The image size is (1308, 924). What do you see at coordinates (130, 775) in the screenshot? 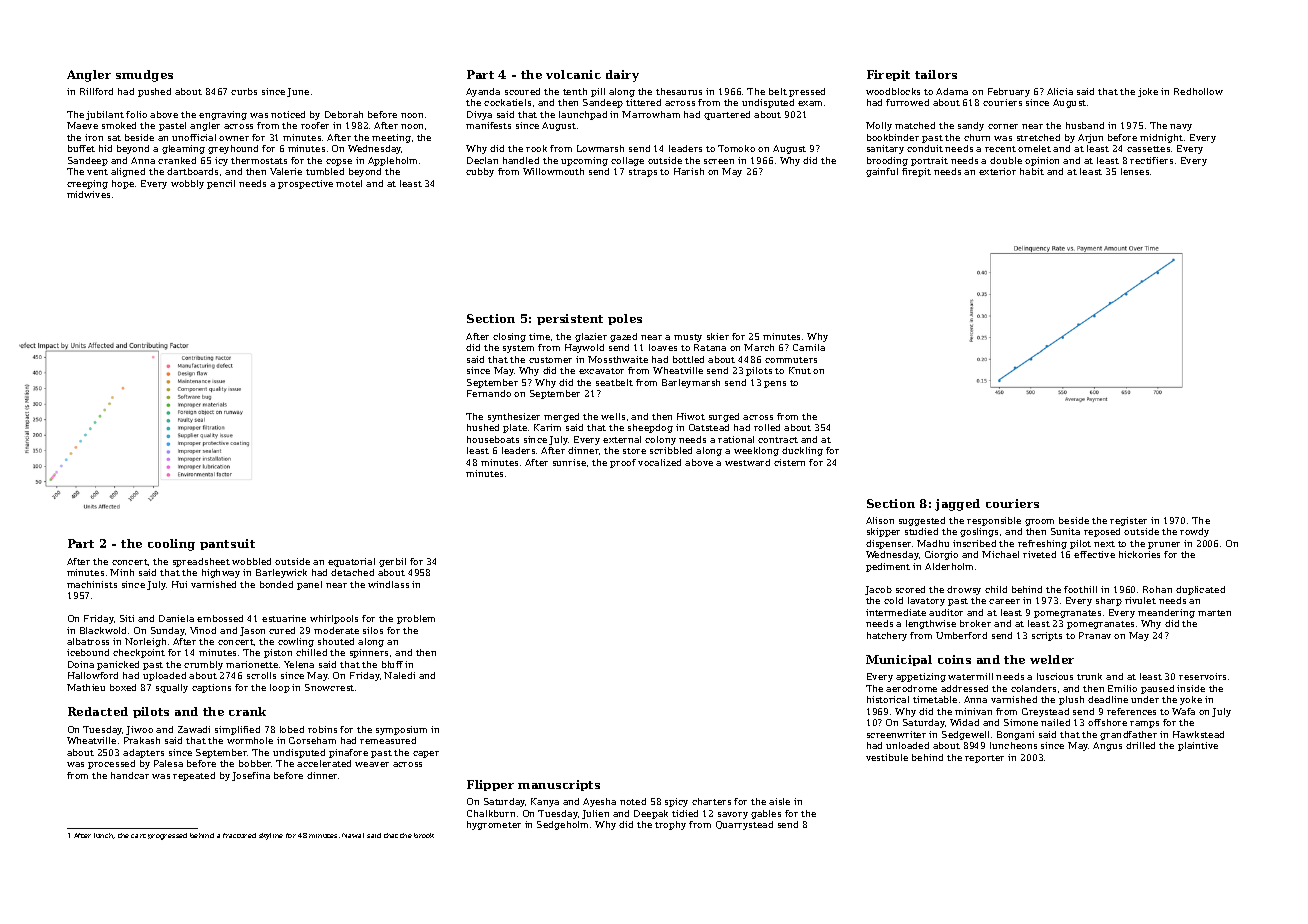
I see `handcar` at bounding box center [130, 775].
